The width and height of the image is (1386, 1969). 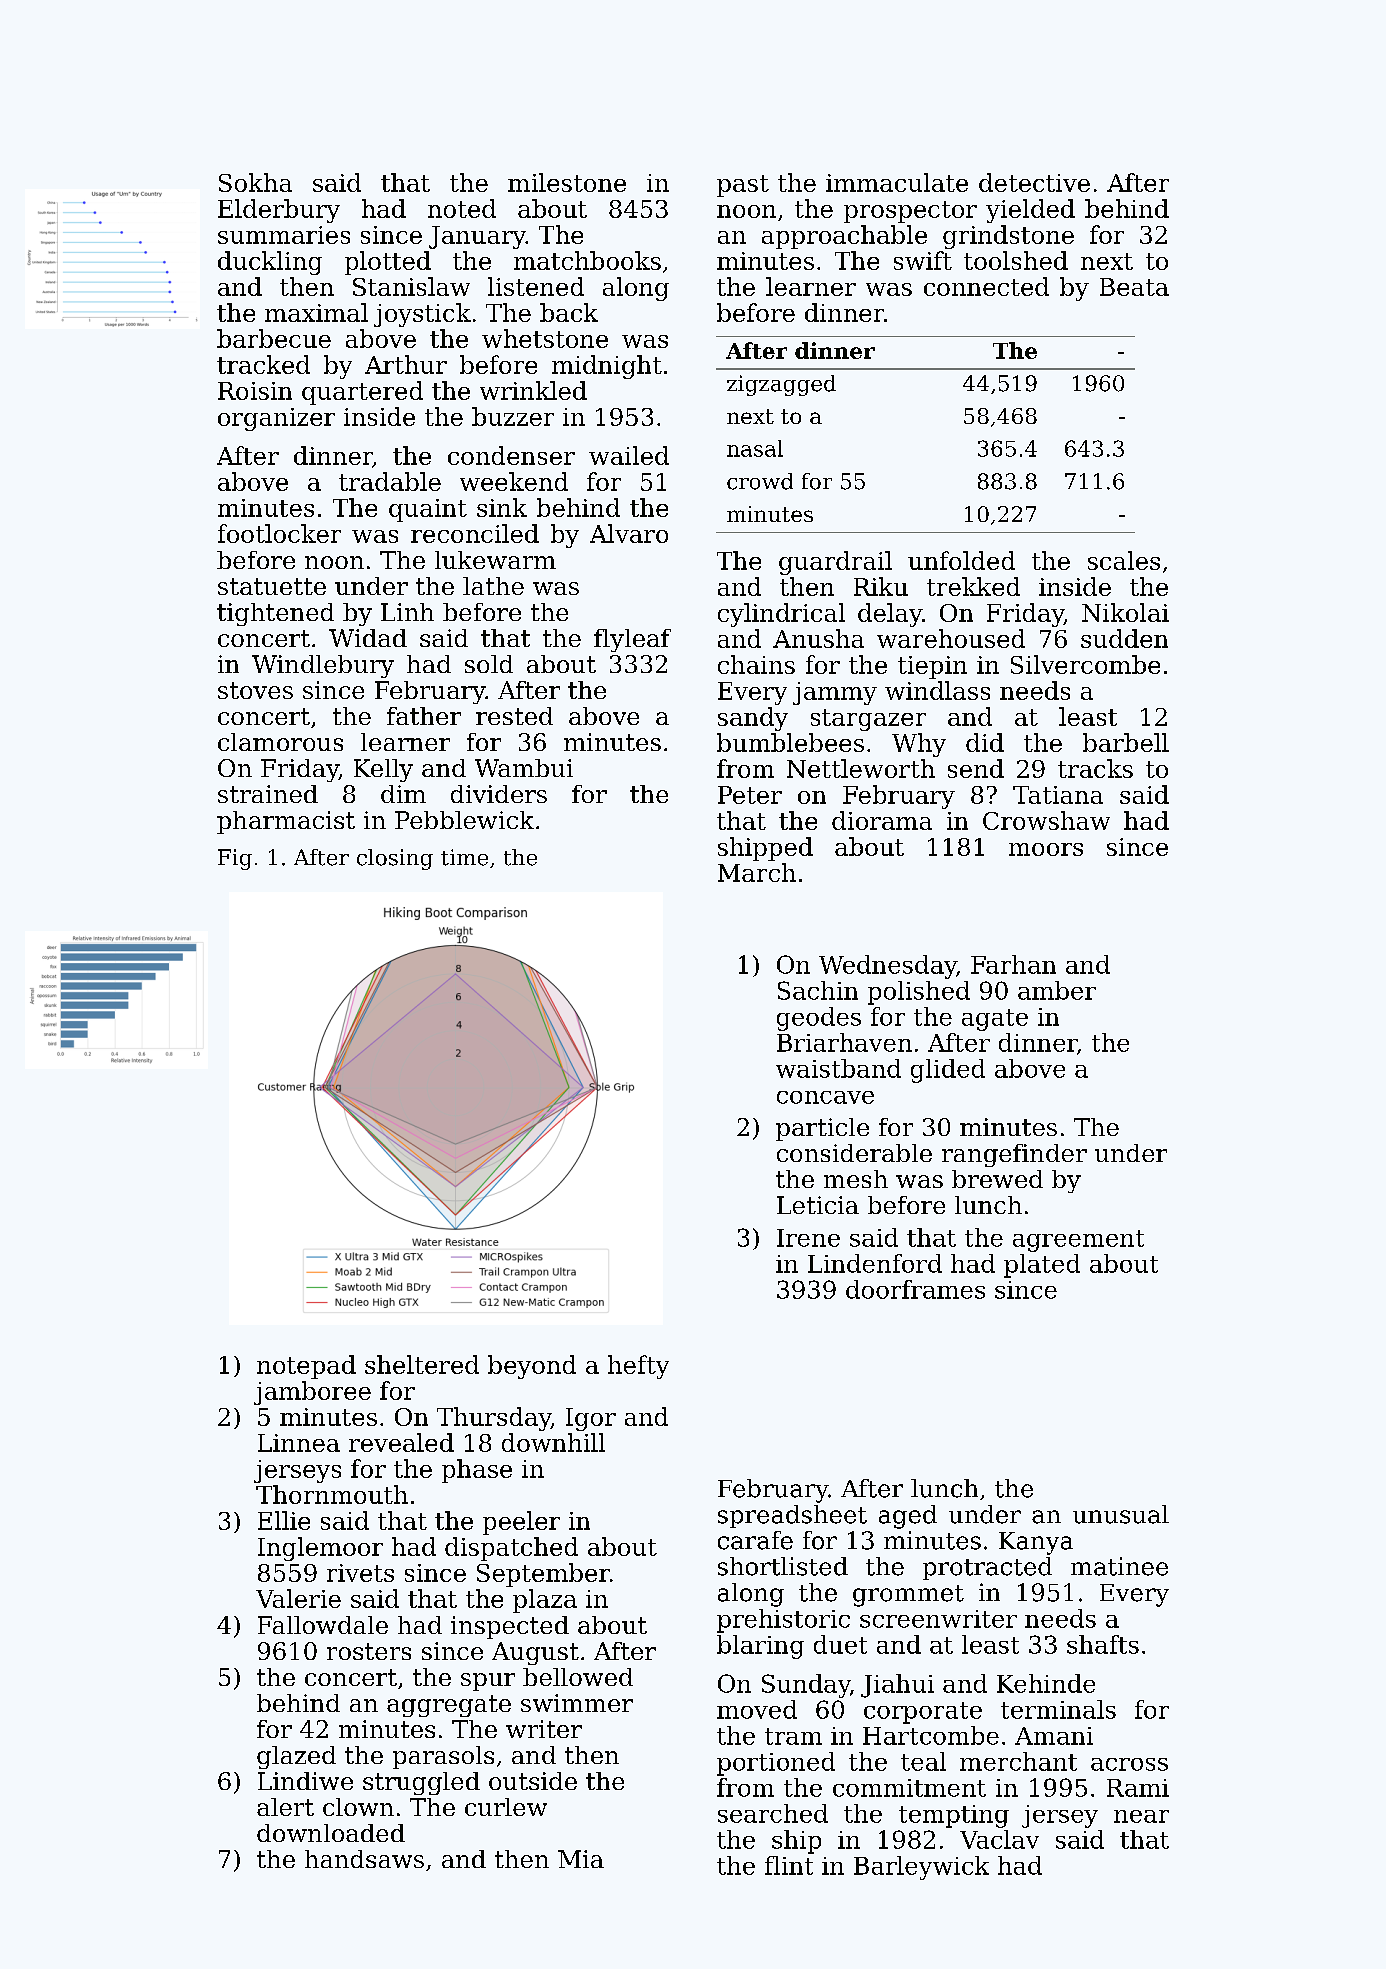 I want to click on Leticia, so click(x=818, y=1205).
